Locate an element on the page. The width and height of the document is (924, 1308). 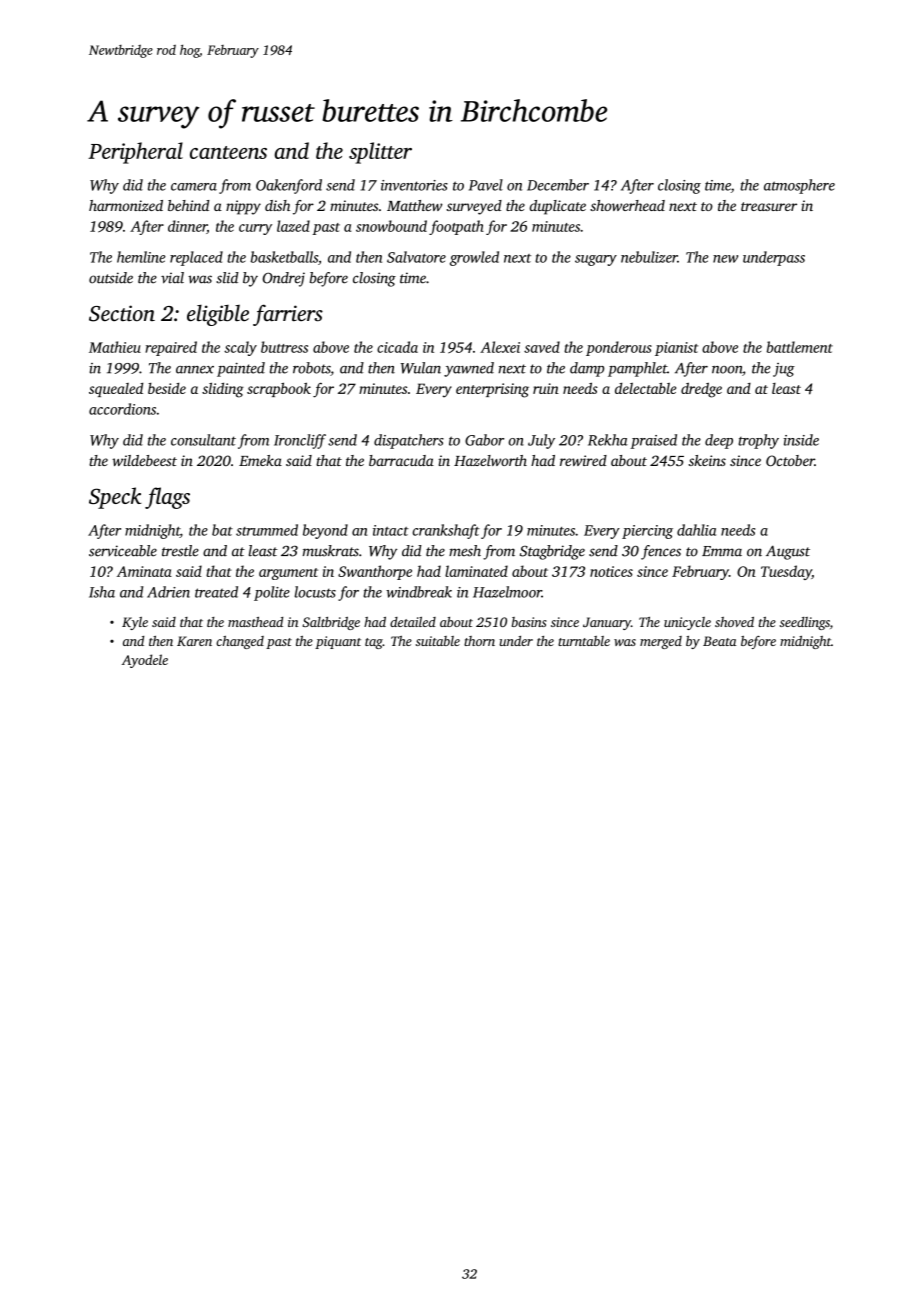
flags is located at coordinates (167, 498).
